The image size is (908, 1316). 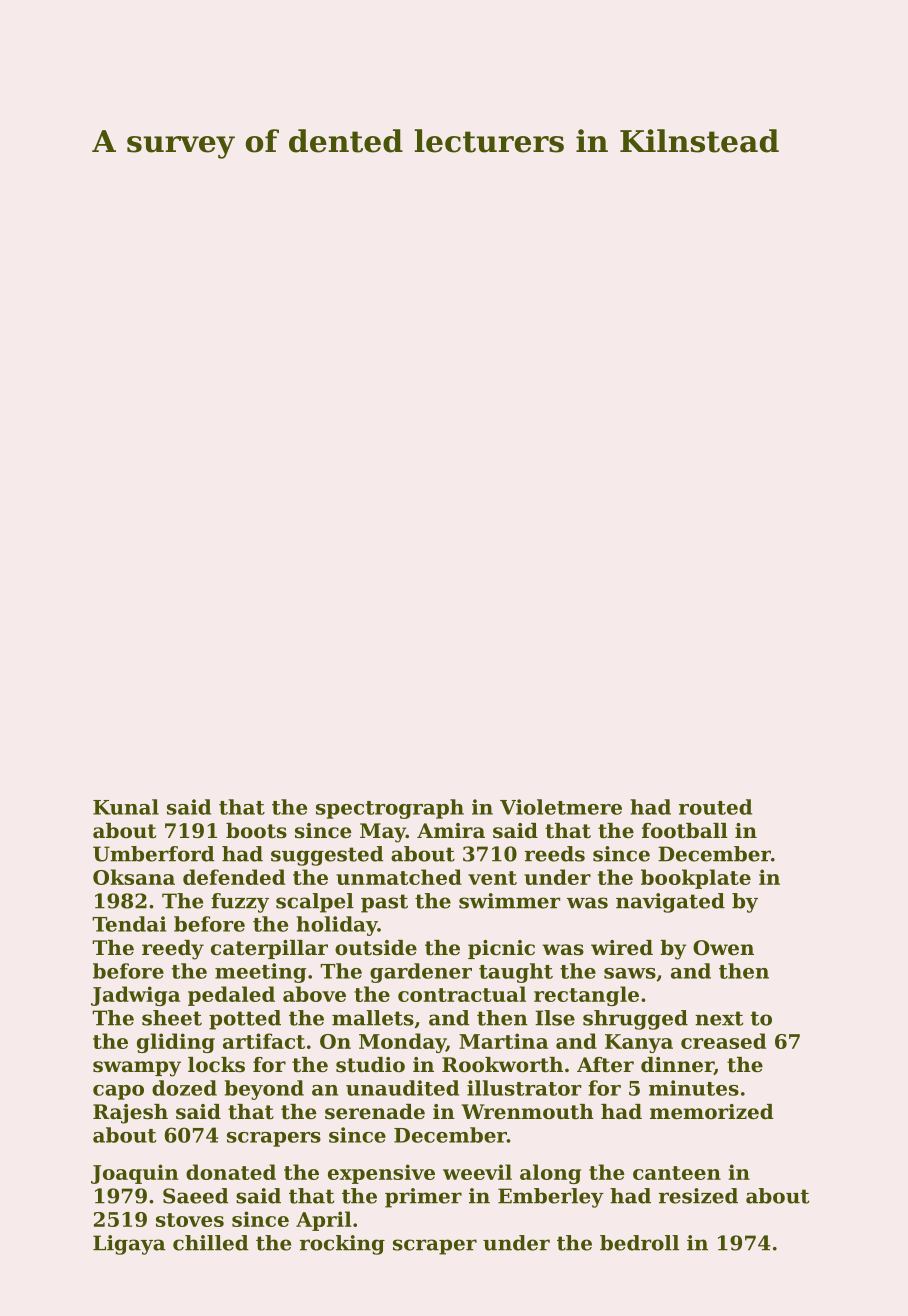 What do you see at coordinates (492, 878) in the page?
I see `vent` at bounding box center [492, 878].
